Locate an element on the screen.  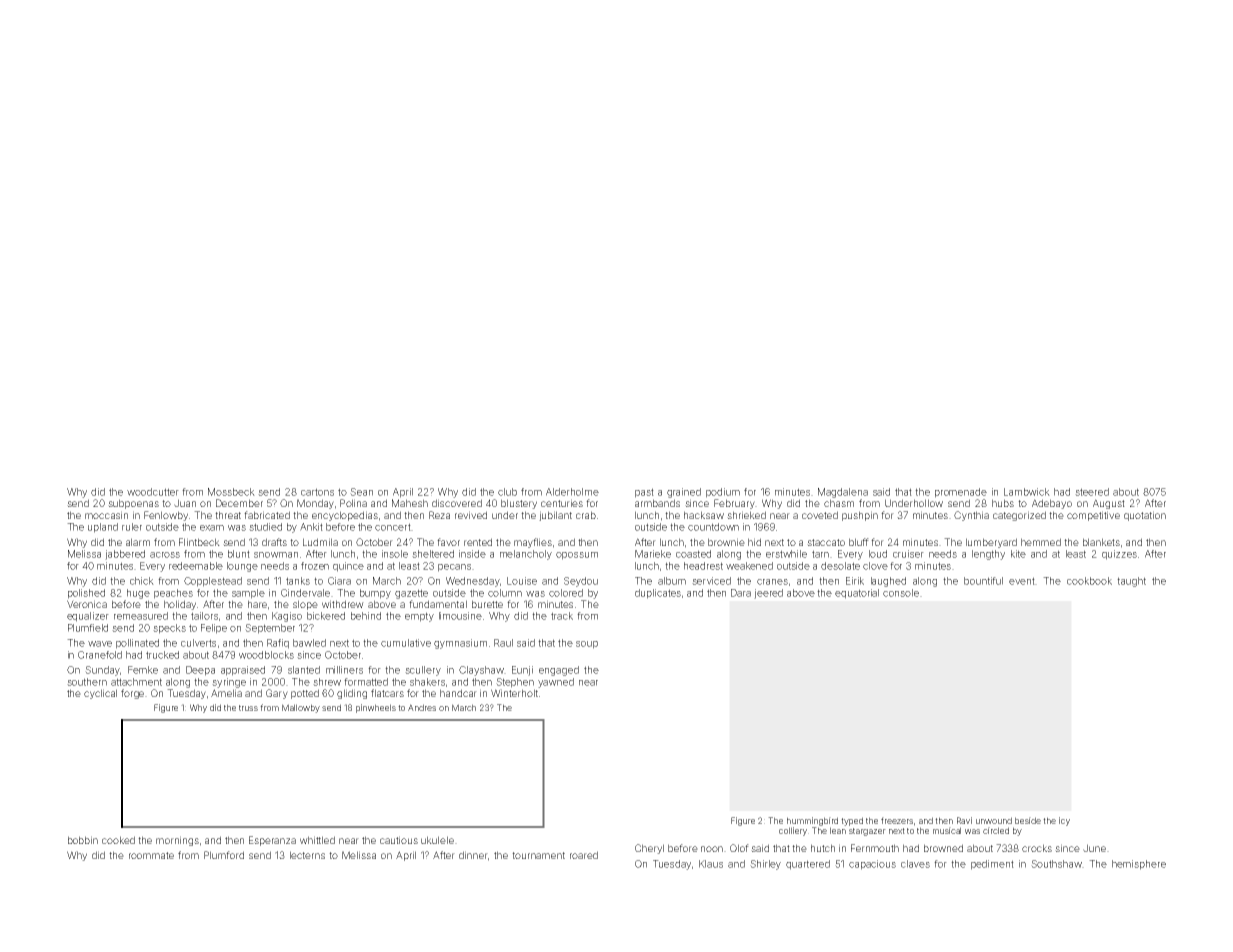
blustery is located at coordinates (519, 504).
